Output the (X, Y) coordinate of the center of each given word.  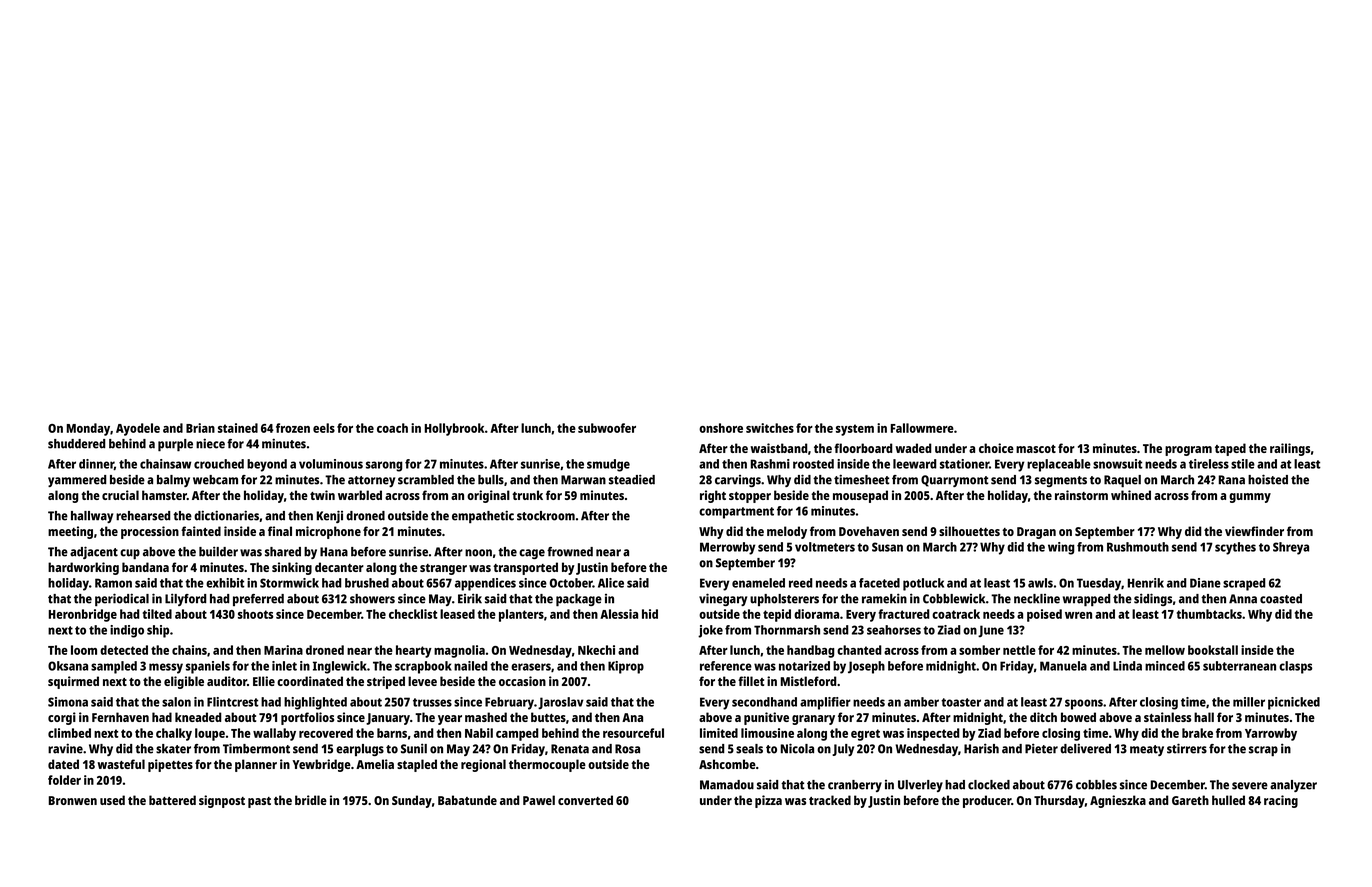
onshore (721, 428)
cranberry (855, 786)
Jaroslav (561, 703)
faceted (879, 583)
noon (478, 553)
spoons (1084, 704)
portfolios (307, 718)
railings (1290, 449)
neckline (1037, 599)
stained (238, 428)
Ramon (113, 583)
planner (256, 765)
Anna (1243, 599)
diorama (816, 614)
